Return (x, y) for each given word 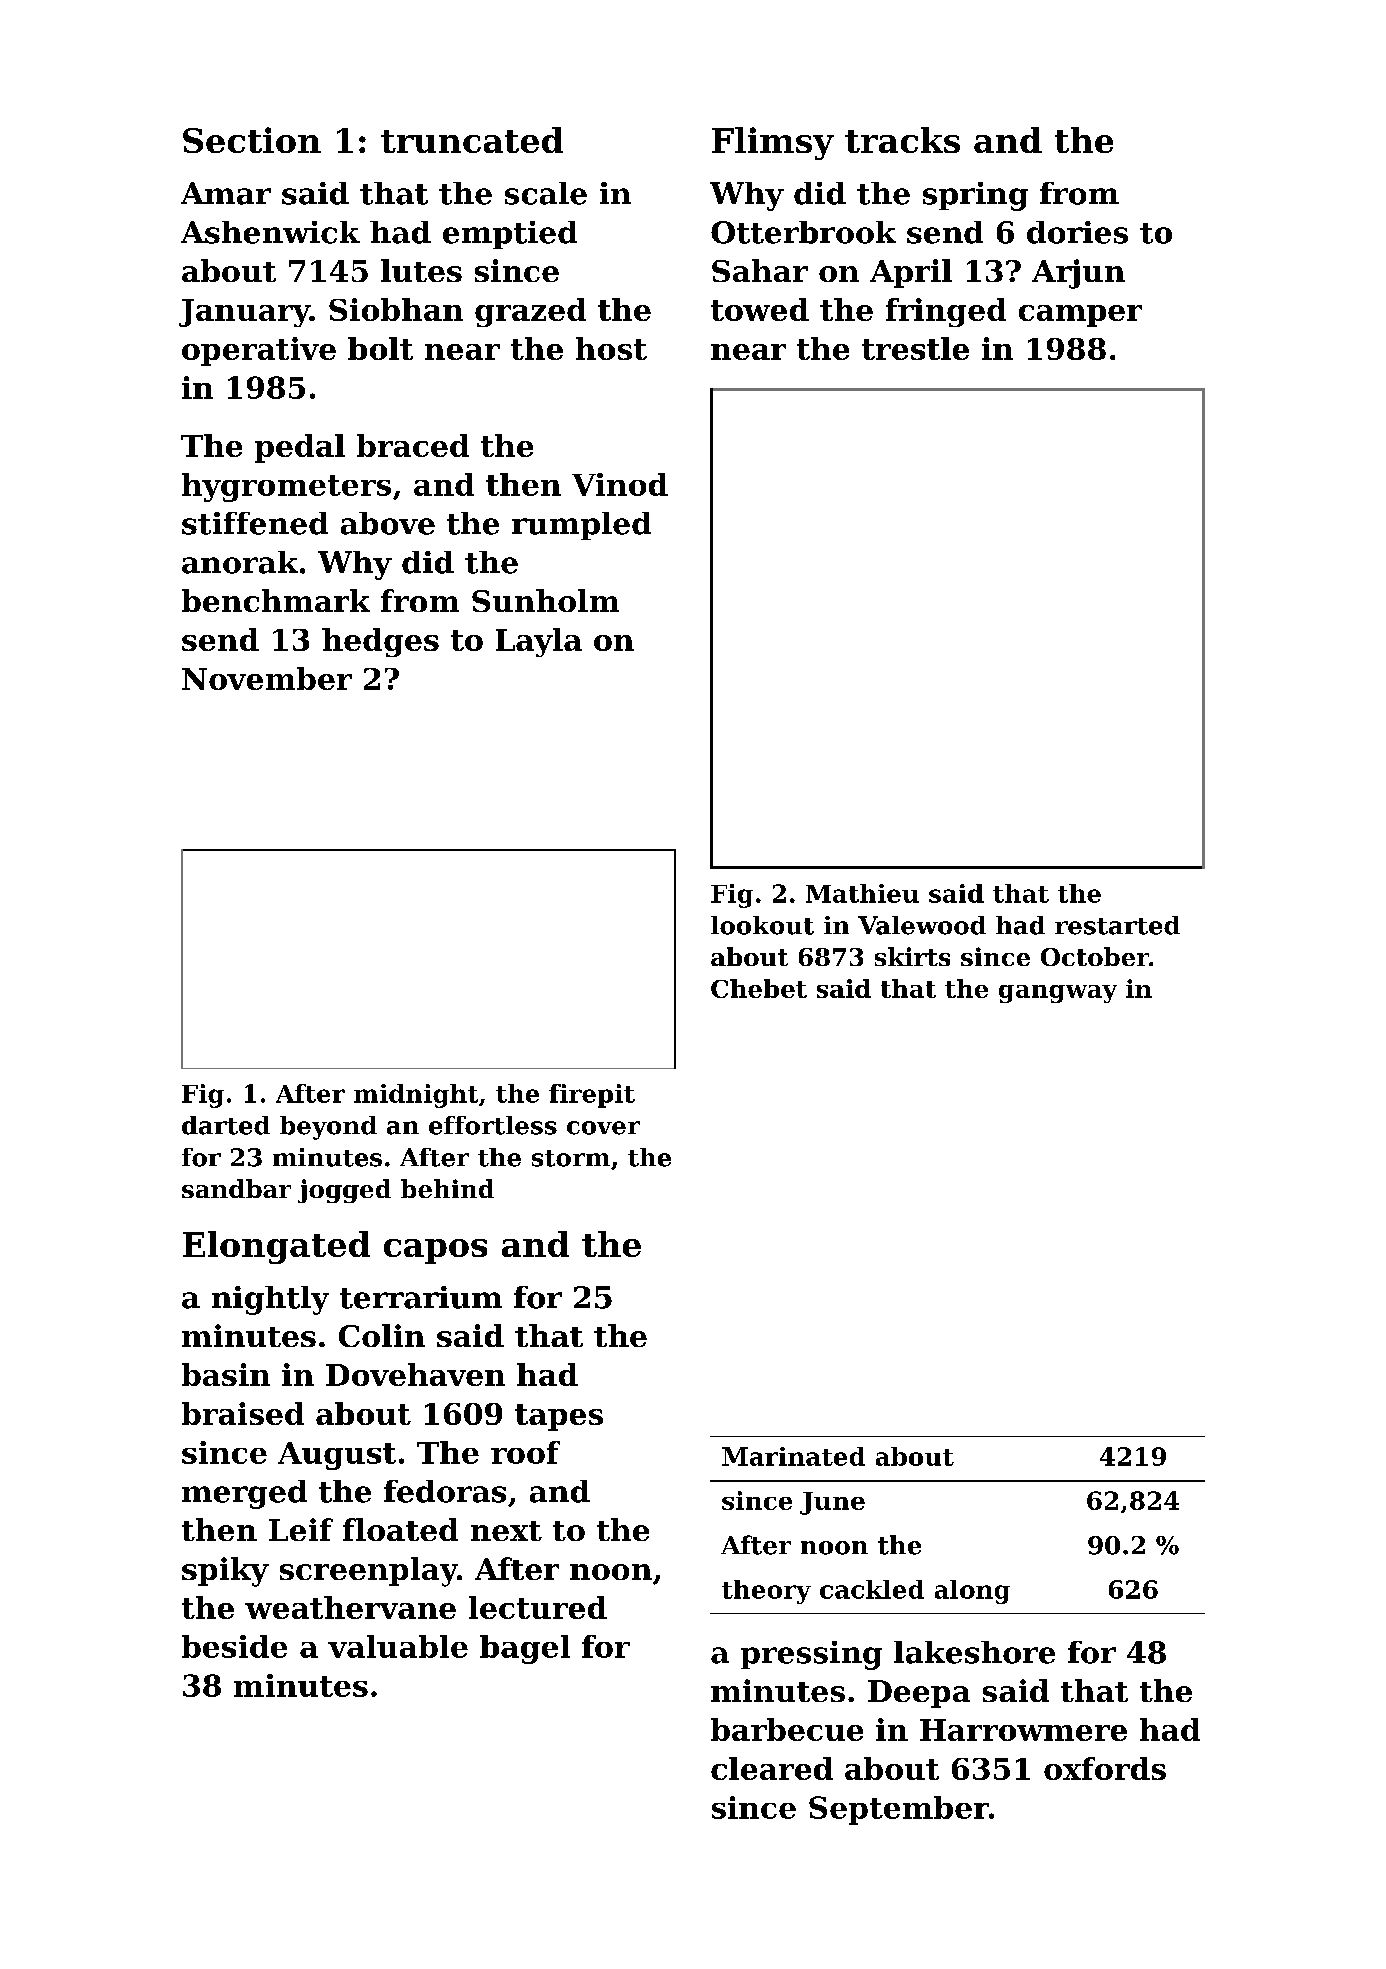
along (972, 1592)
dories (1077, 232)
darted (226, 1125)
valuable (398, 1646)
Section (252, 140)
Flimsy (773, 143)
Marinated (793, 1456)
